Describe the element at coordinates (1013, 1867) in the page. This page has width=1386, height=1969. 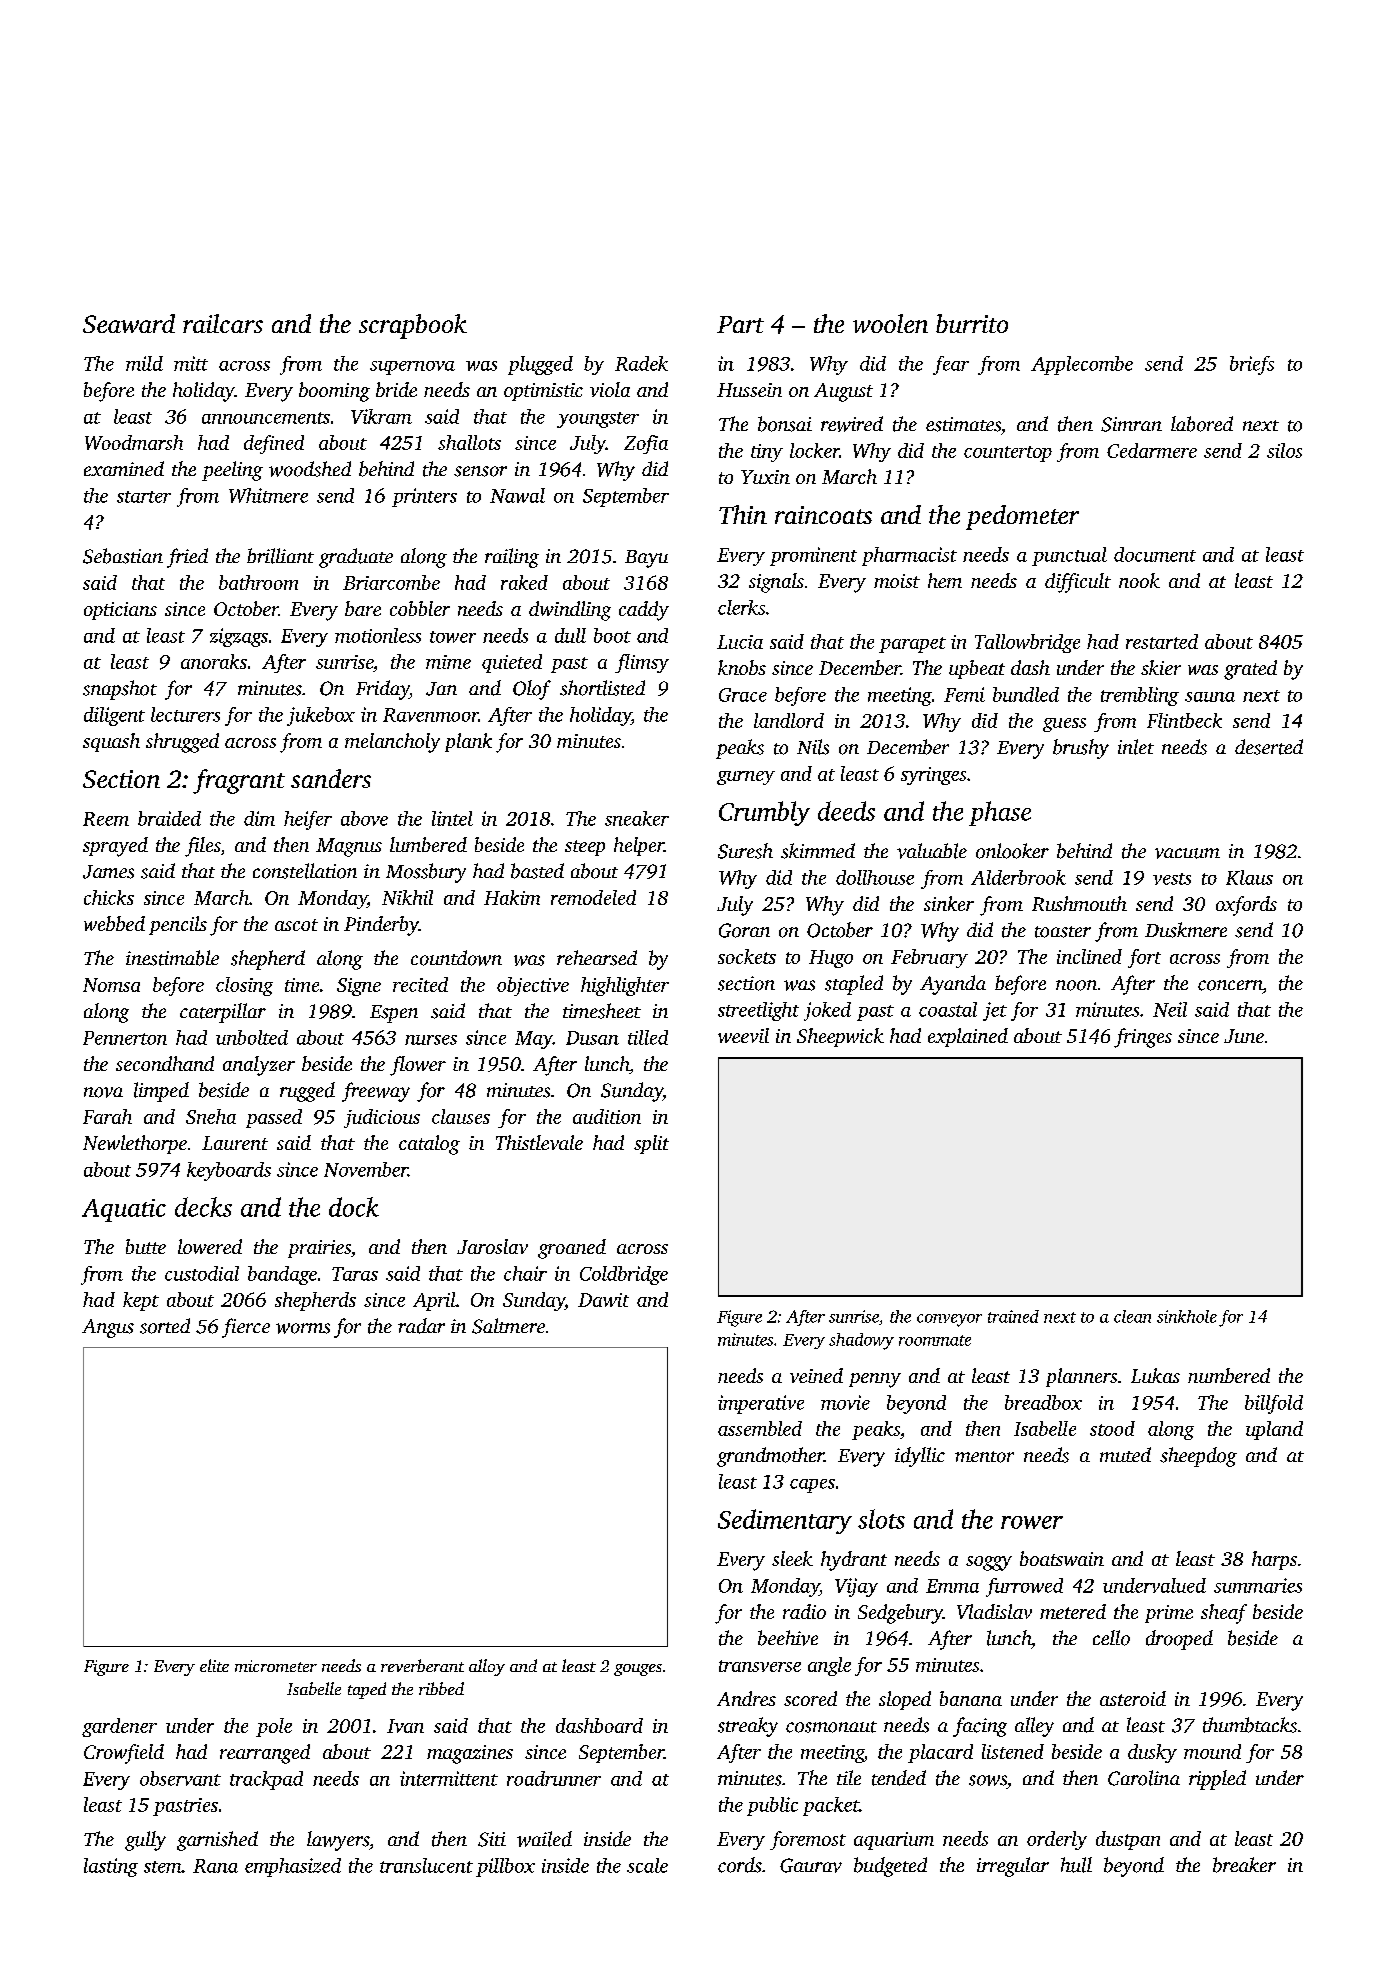
I see `irregular` at that location.
